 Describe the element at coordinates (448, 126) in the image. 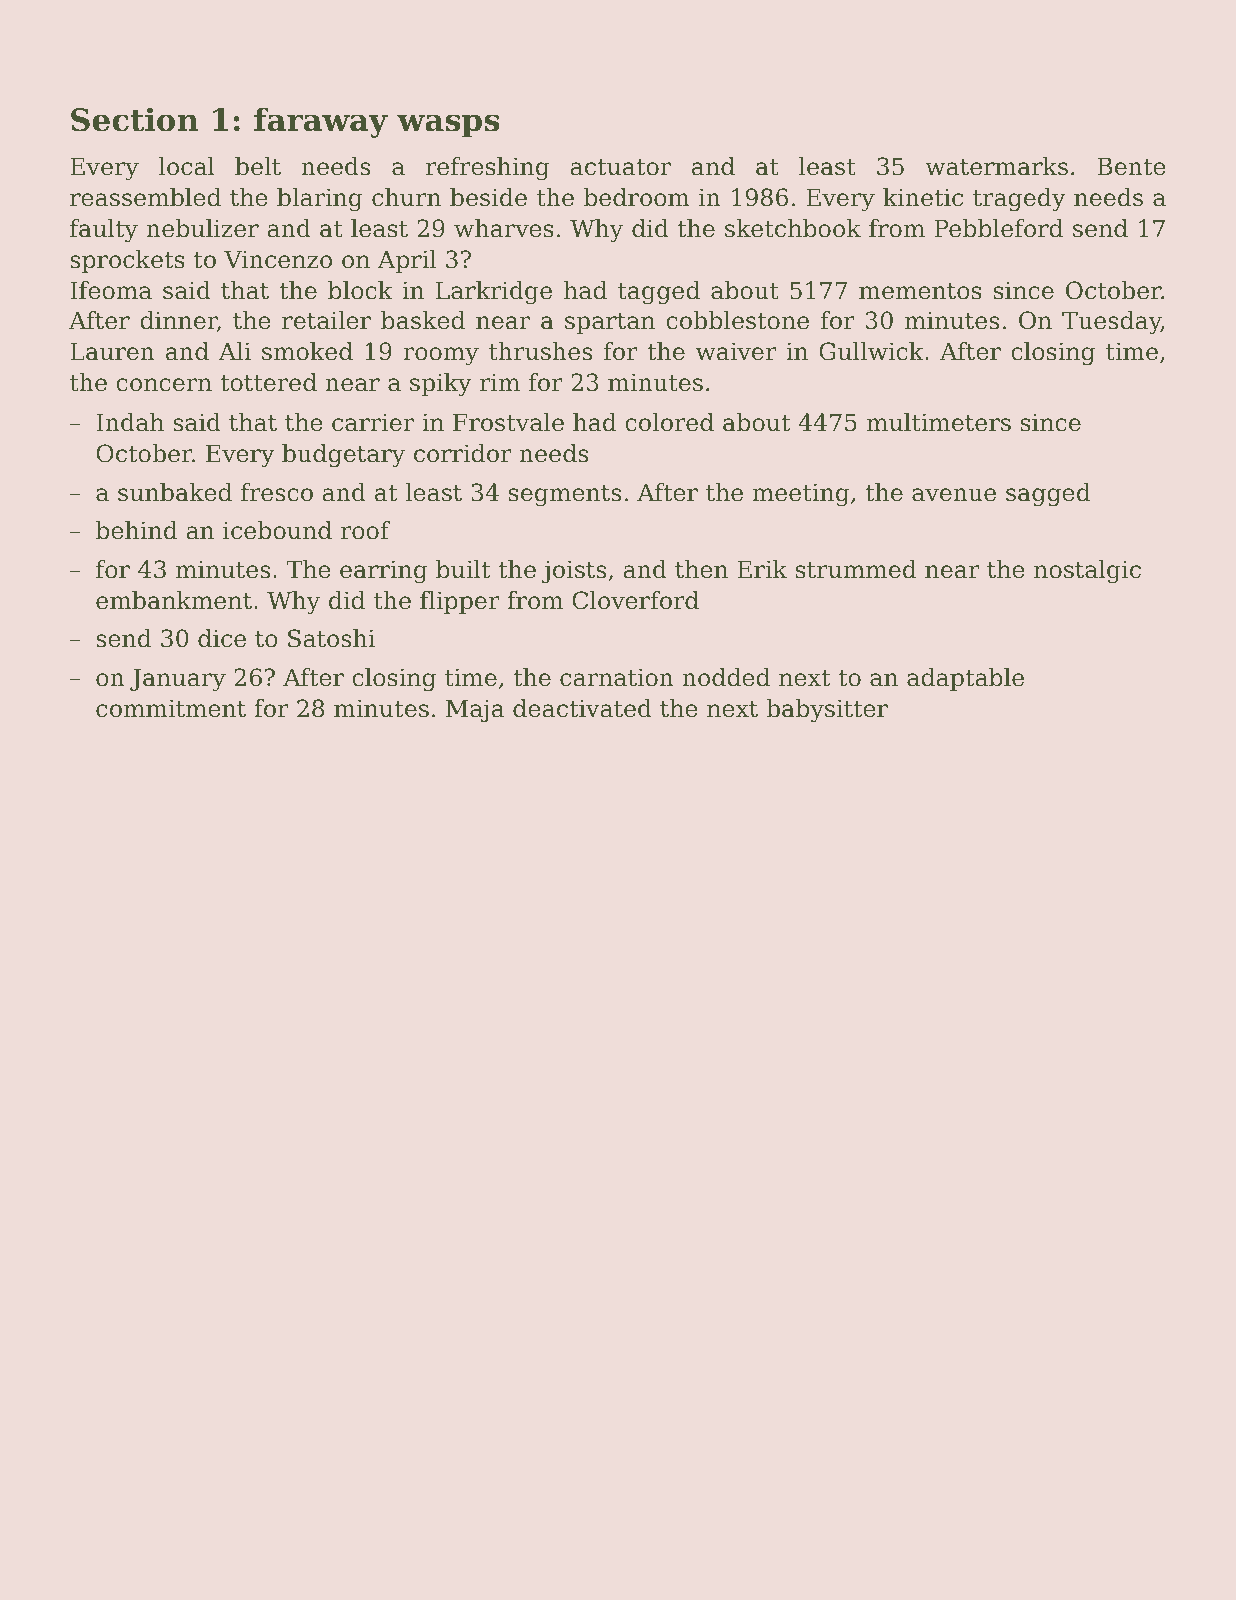

I see `wasps` at that location.
